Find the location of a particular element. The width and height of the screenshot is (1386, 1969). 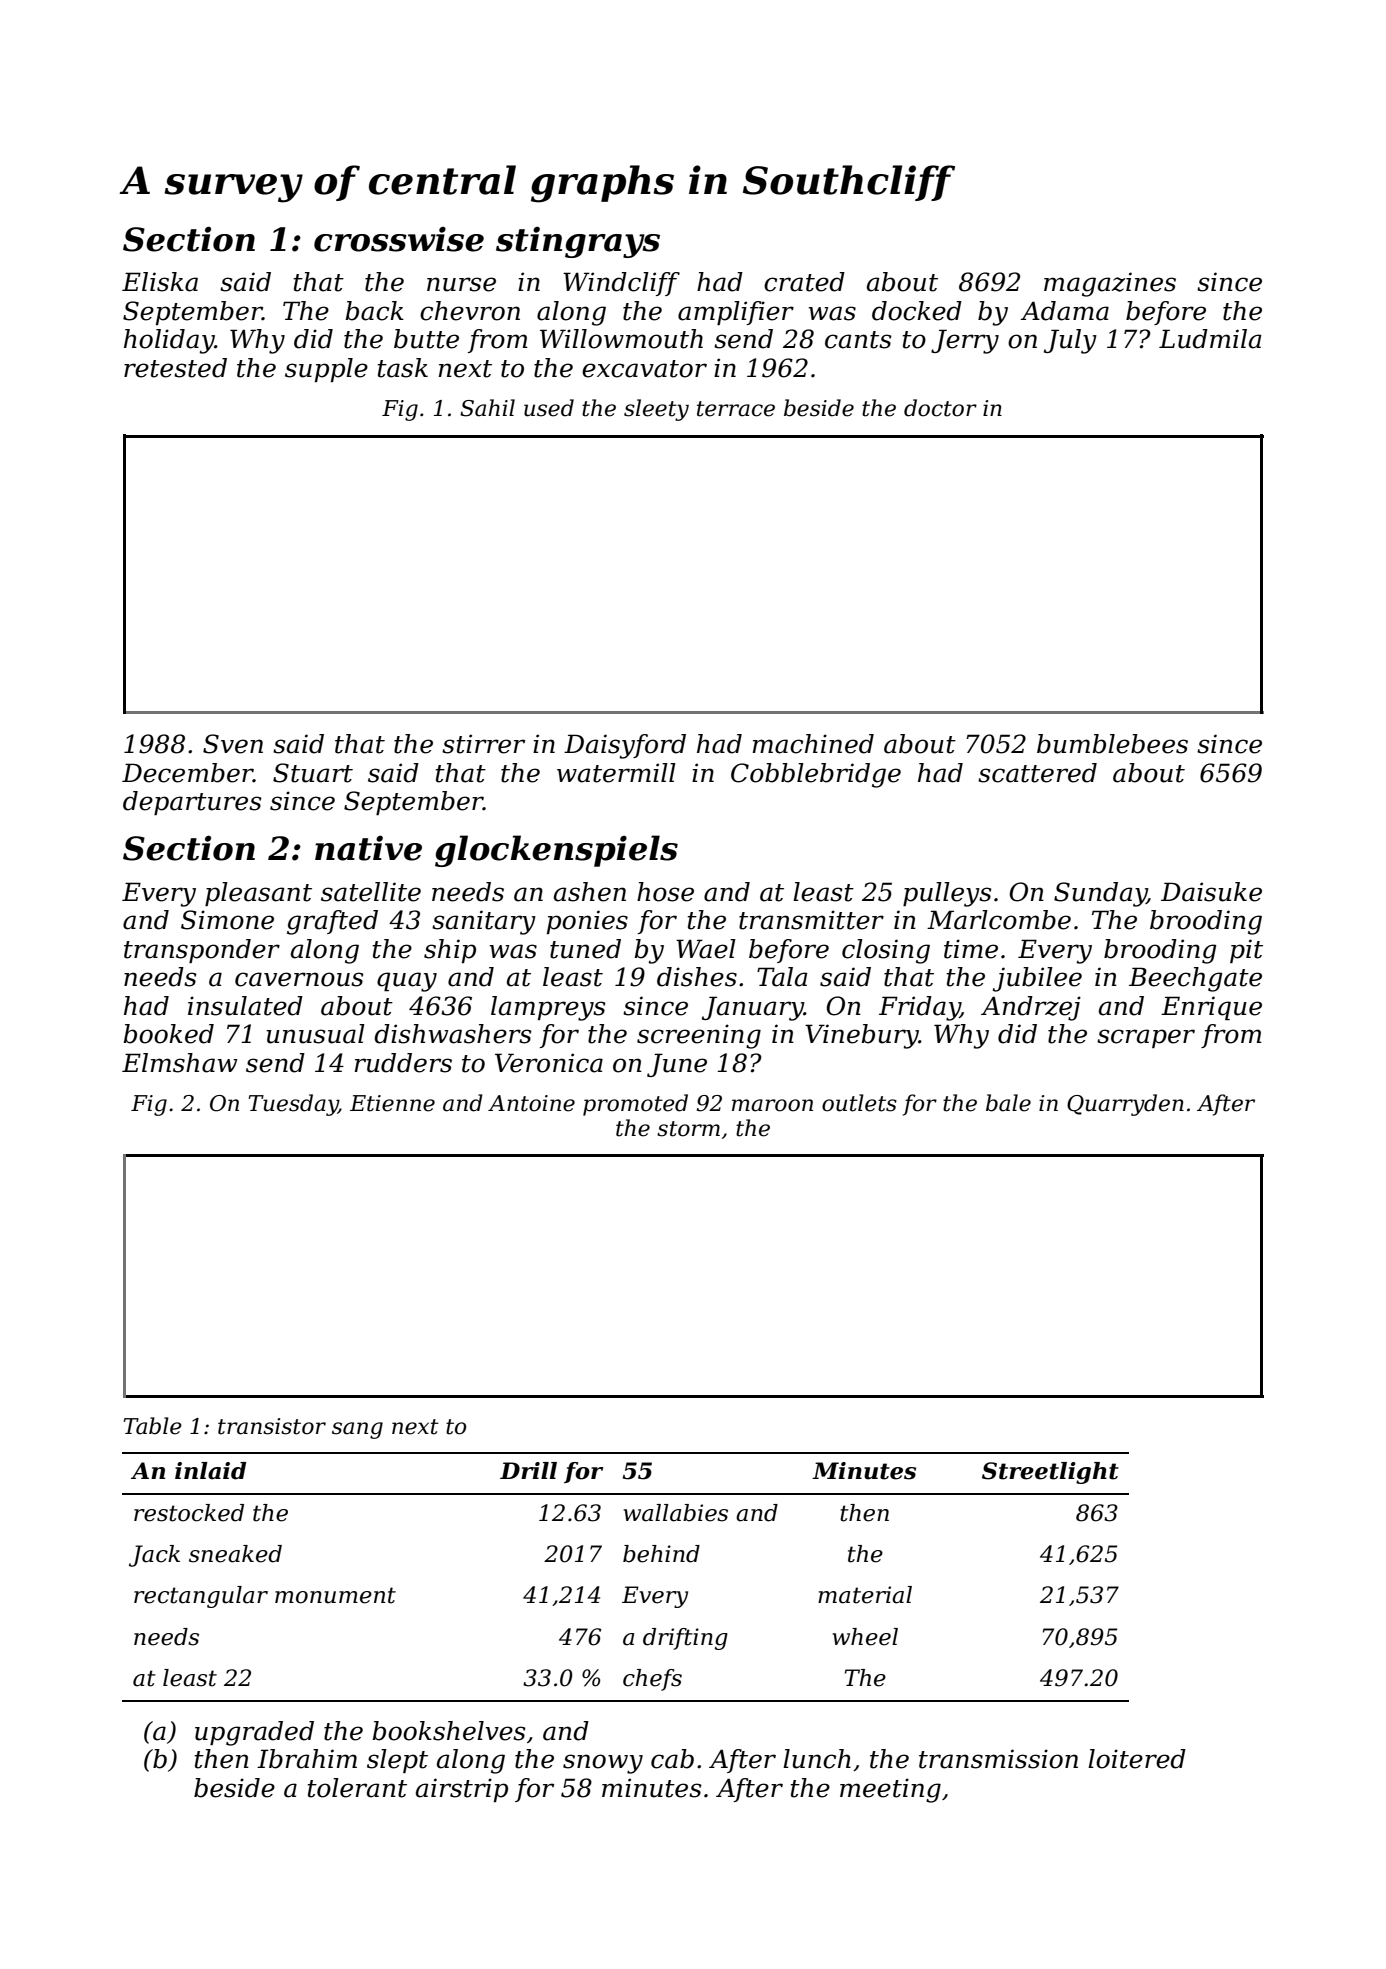

Ibrahim is located at coordinates (307, 1759).
